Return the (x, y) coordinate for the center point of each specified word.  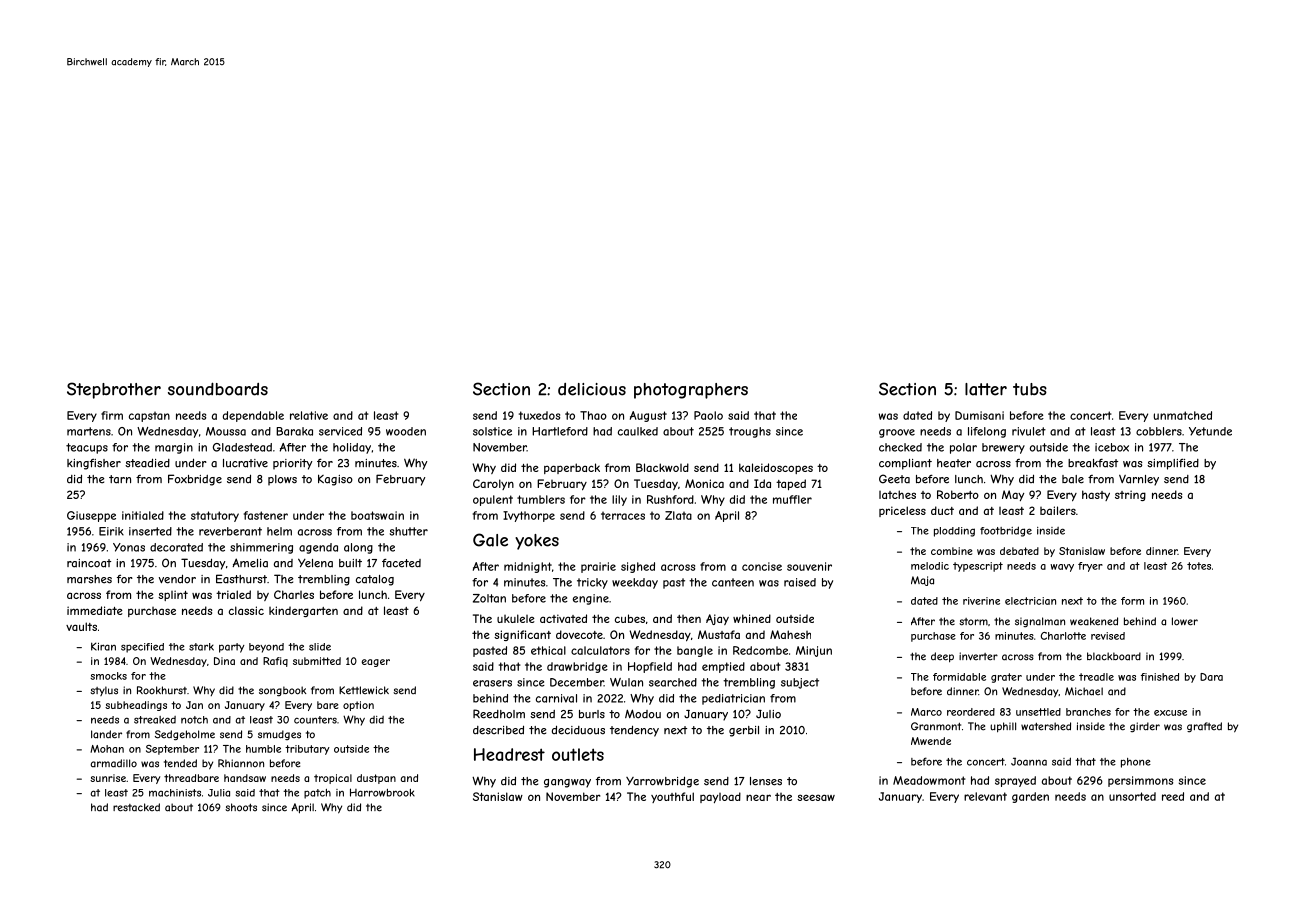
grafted (1204, 727)
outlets (578, 754)
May (1013, 495)
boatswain (377, 515)
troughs (750, 432)
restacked (136, 807)
